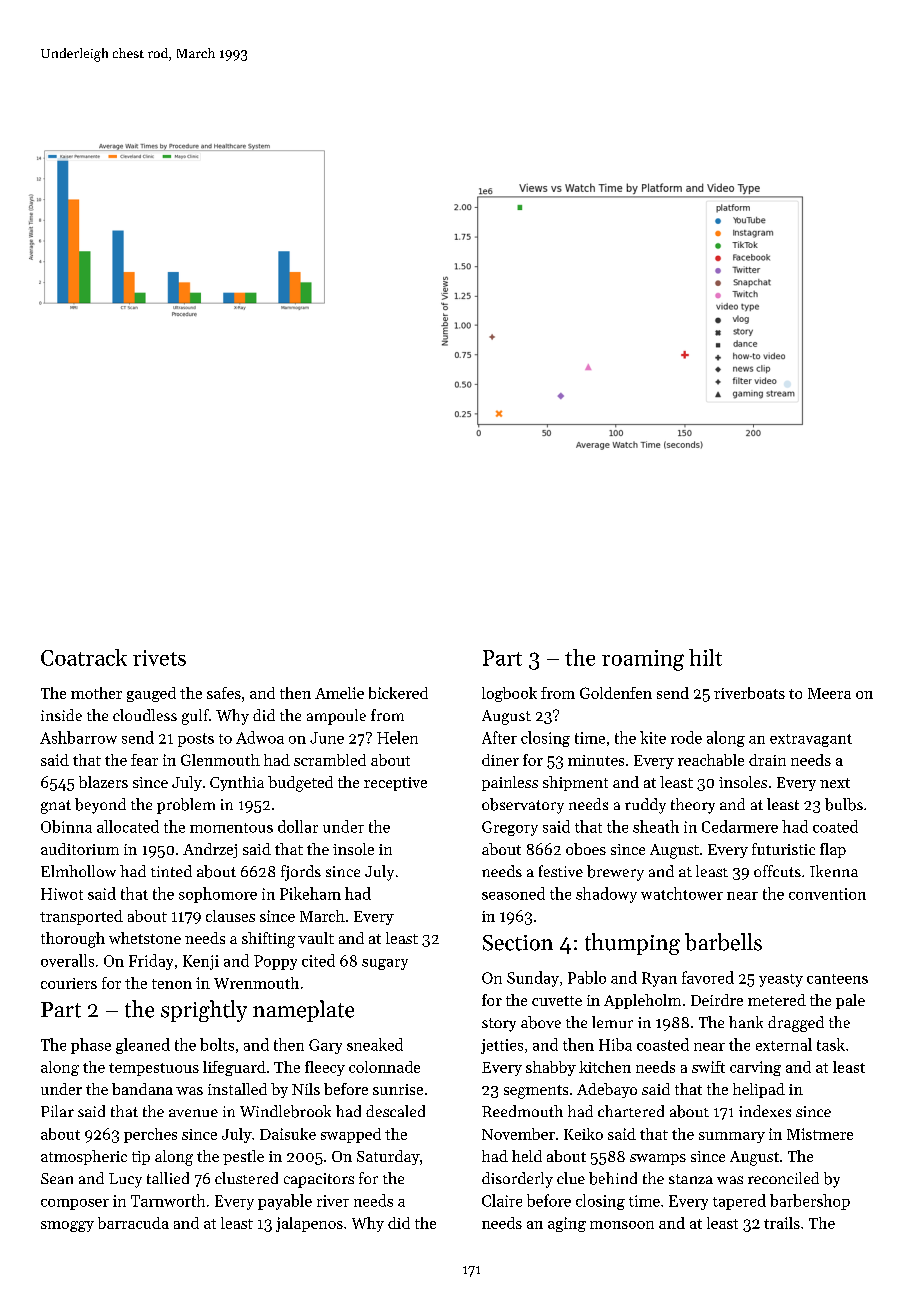  Describe the element at coordinates (145, 938) in the screenshot. I see `whetstone` at that location.
